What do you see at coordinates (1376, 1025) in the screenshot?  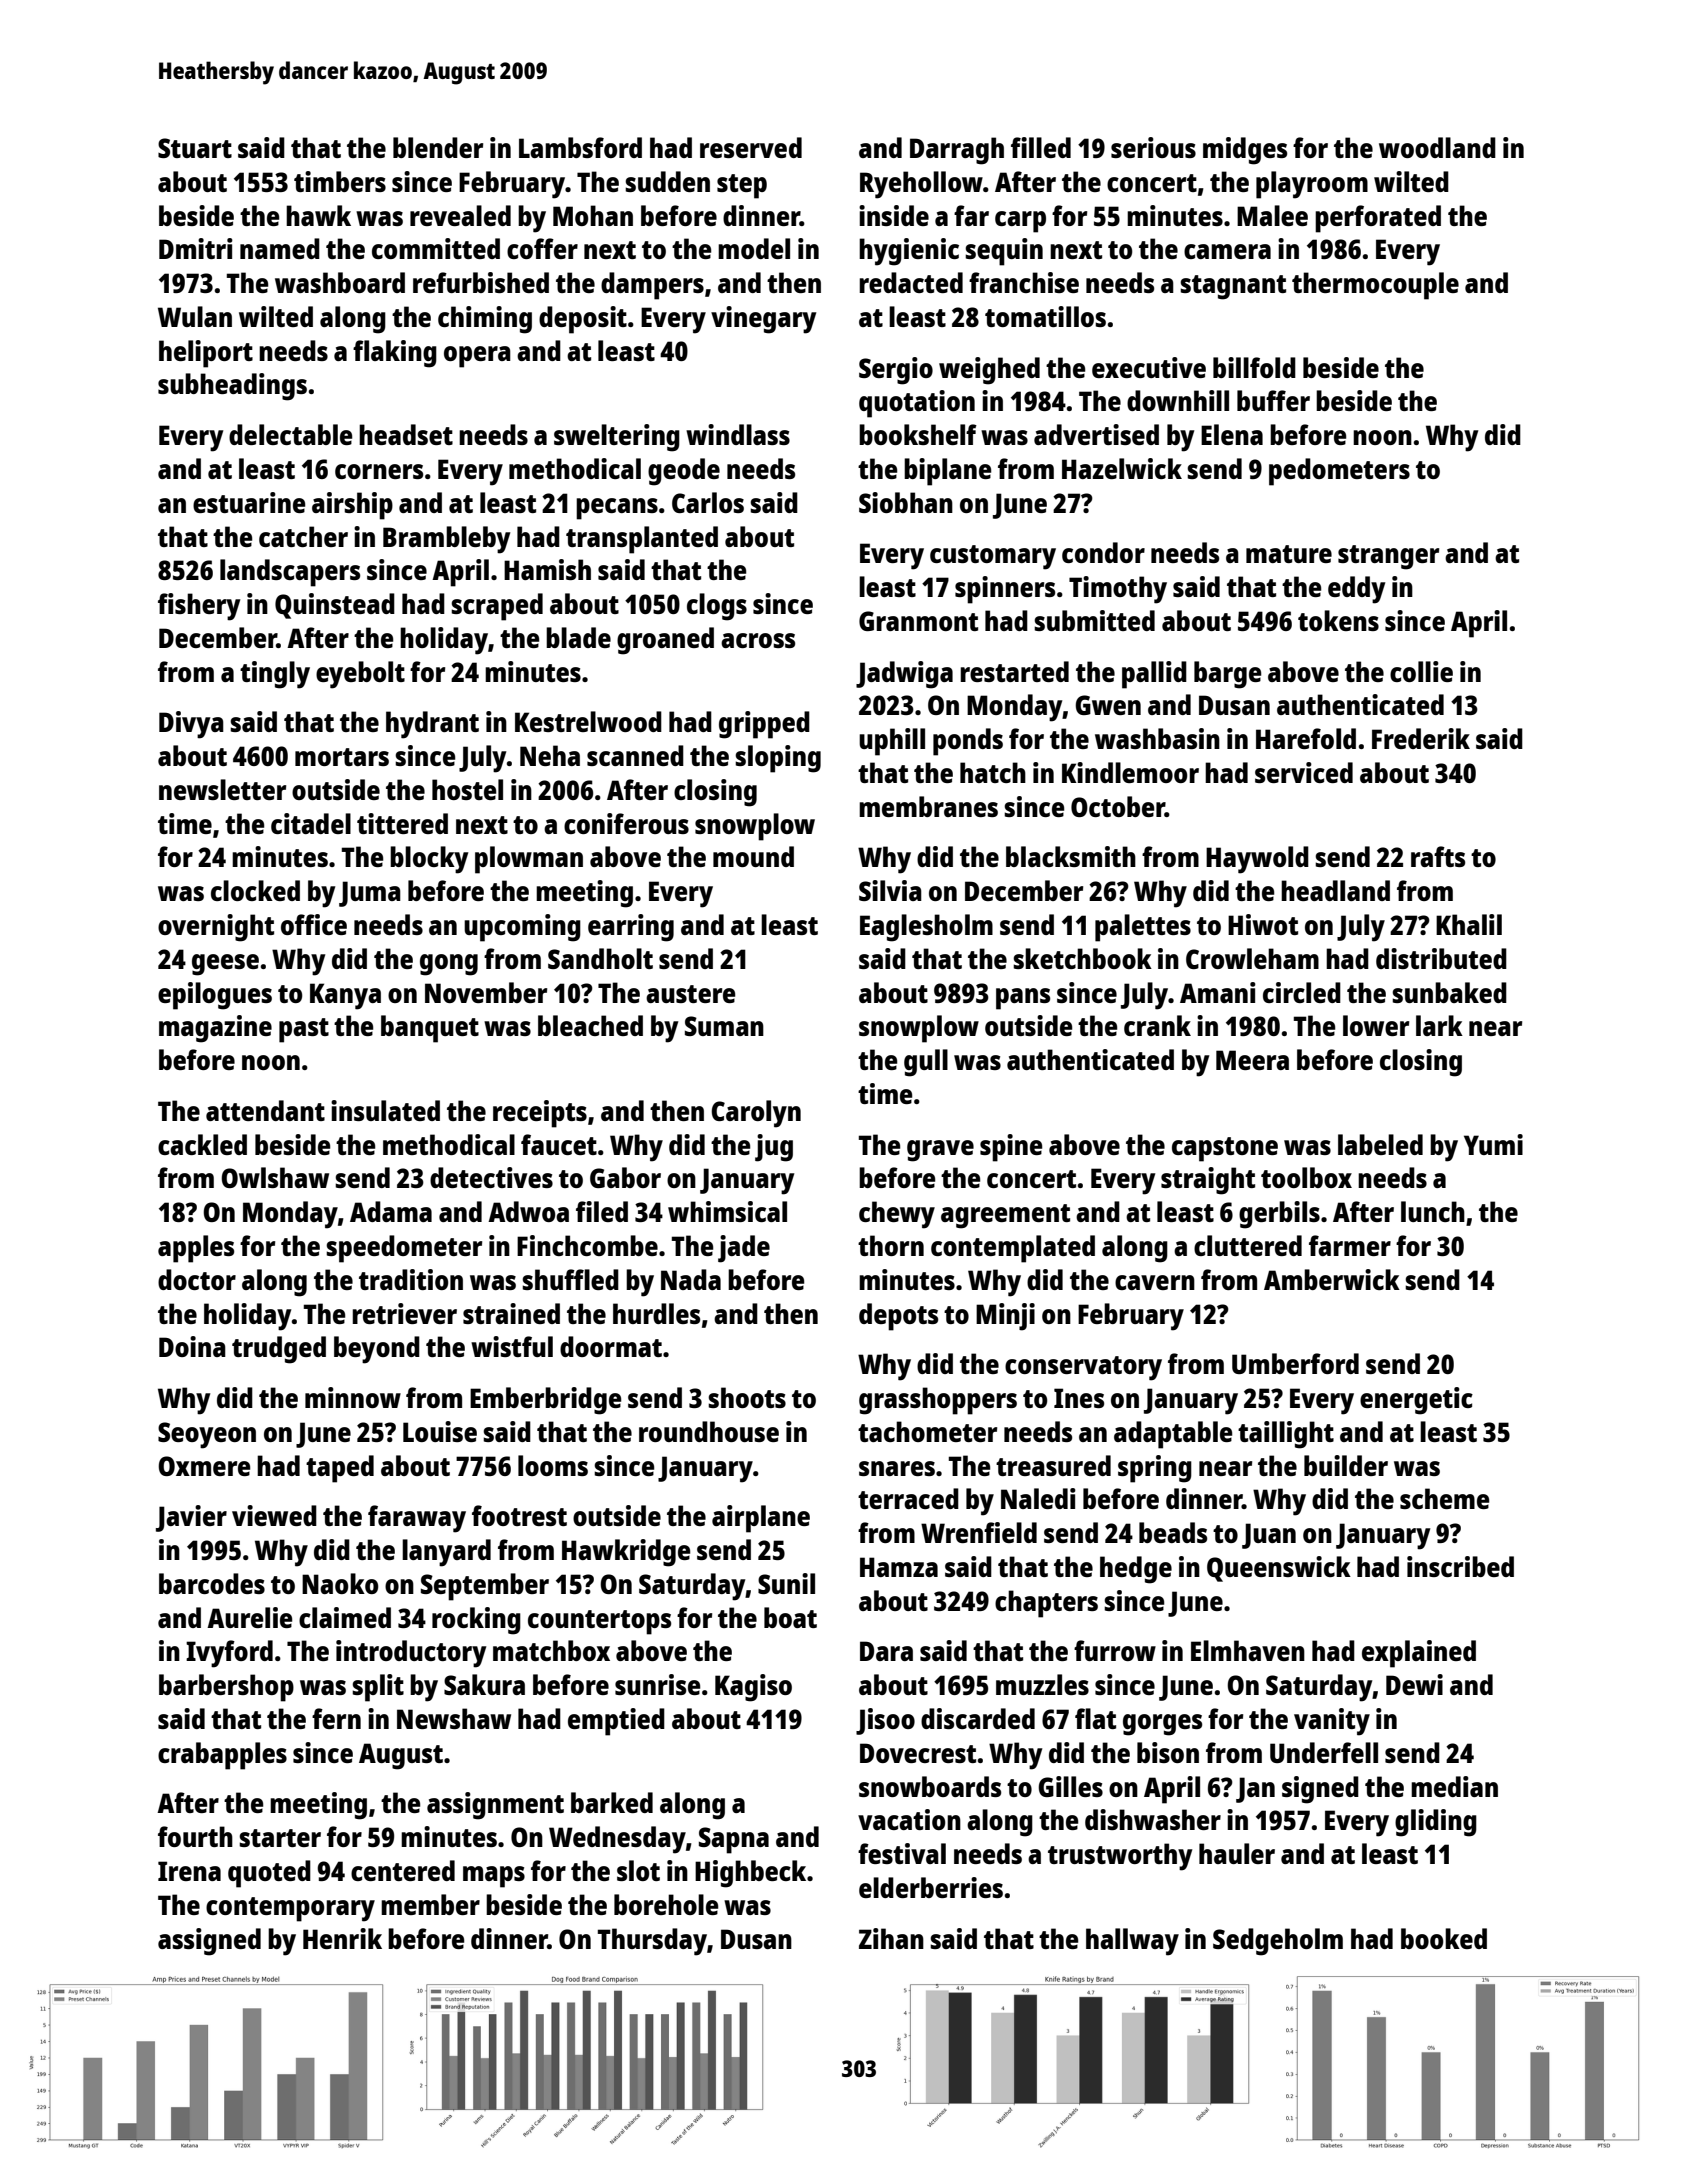 I see `lower` at bounding box center [1376, 1025].
